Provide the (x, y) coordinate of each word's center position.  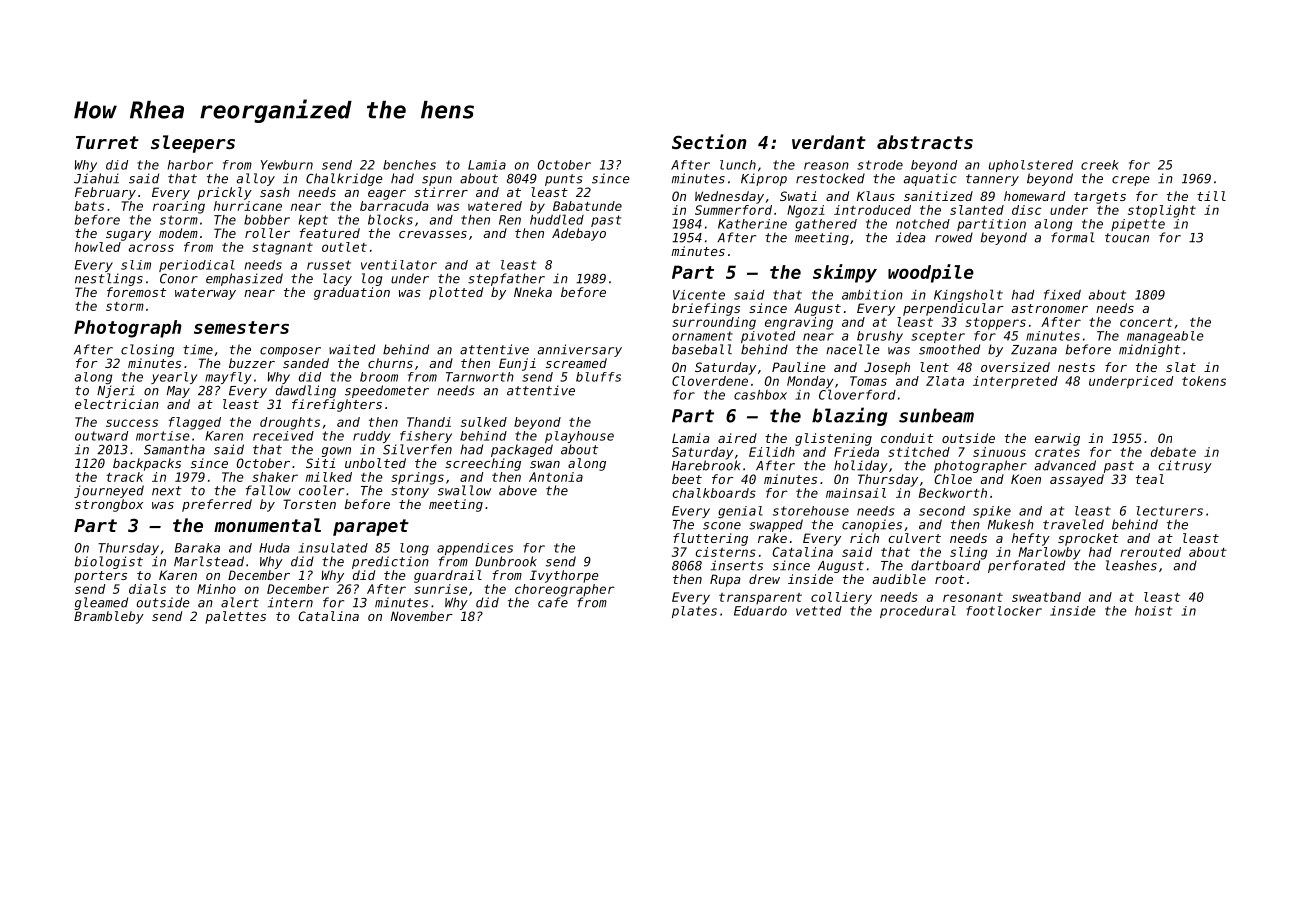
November (422, 616)
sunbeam (936, 415)
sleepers (193, 144)
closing (147, 350)
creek (1100, 165)
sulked (484, 422)
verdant (829, 142)
